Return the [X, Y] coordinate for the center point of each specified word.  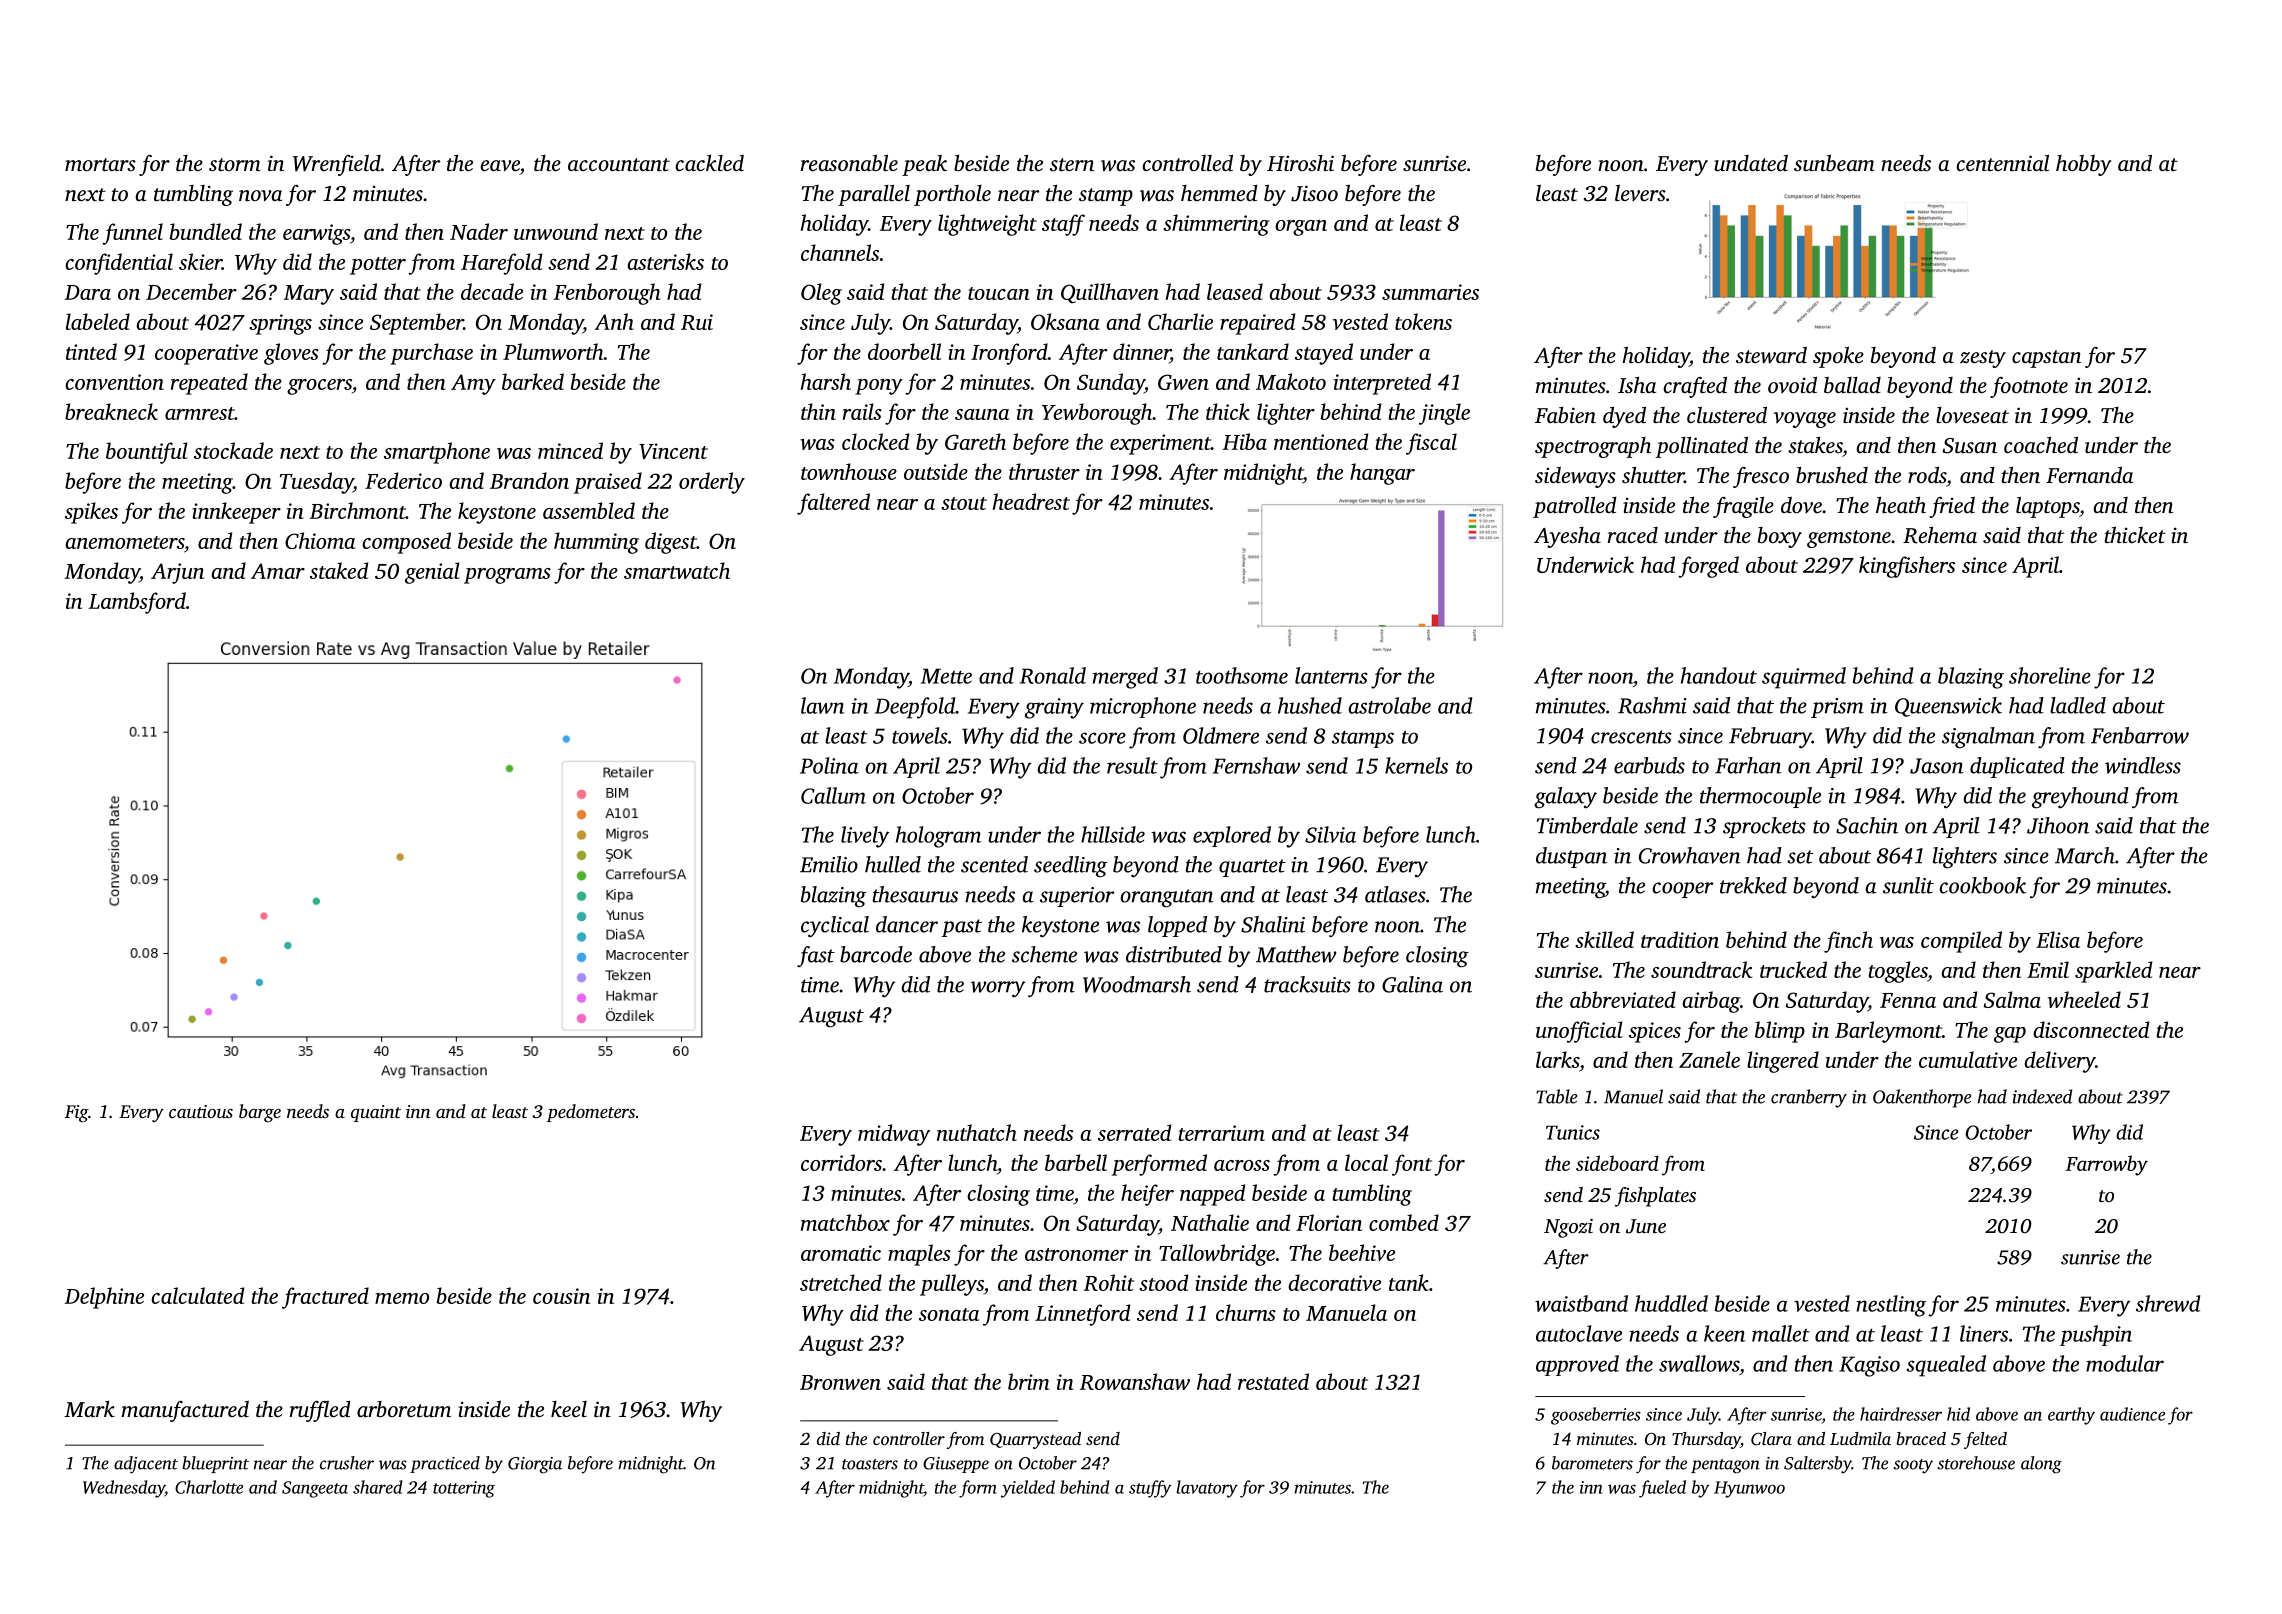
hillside [1113, 834]
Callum [833, 795]
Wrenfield [337, 165]
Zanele [1709, 1059]
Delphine [104, 1298]
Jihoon [2058, 825]
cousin [561, 1296]
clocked [875, 441]
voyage [1805, 420]
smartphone [437, 453]
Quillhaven [1110, 293]
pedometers [591, 1113]
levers [1640, 193]
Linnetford [1082, 1315]
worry [998, 989]
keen [1724, 1333]
